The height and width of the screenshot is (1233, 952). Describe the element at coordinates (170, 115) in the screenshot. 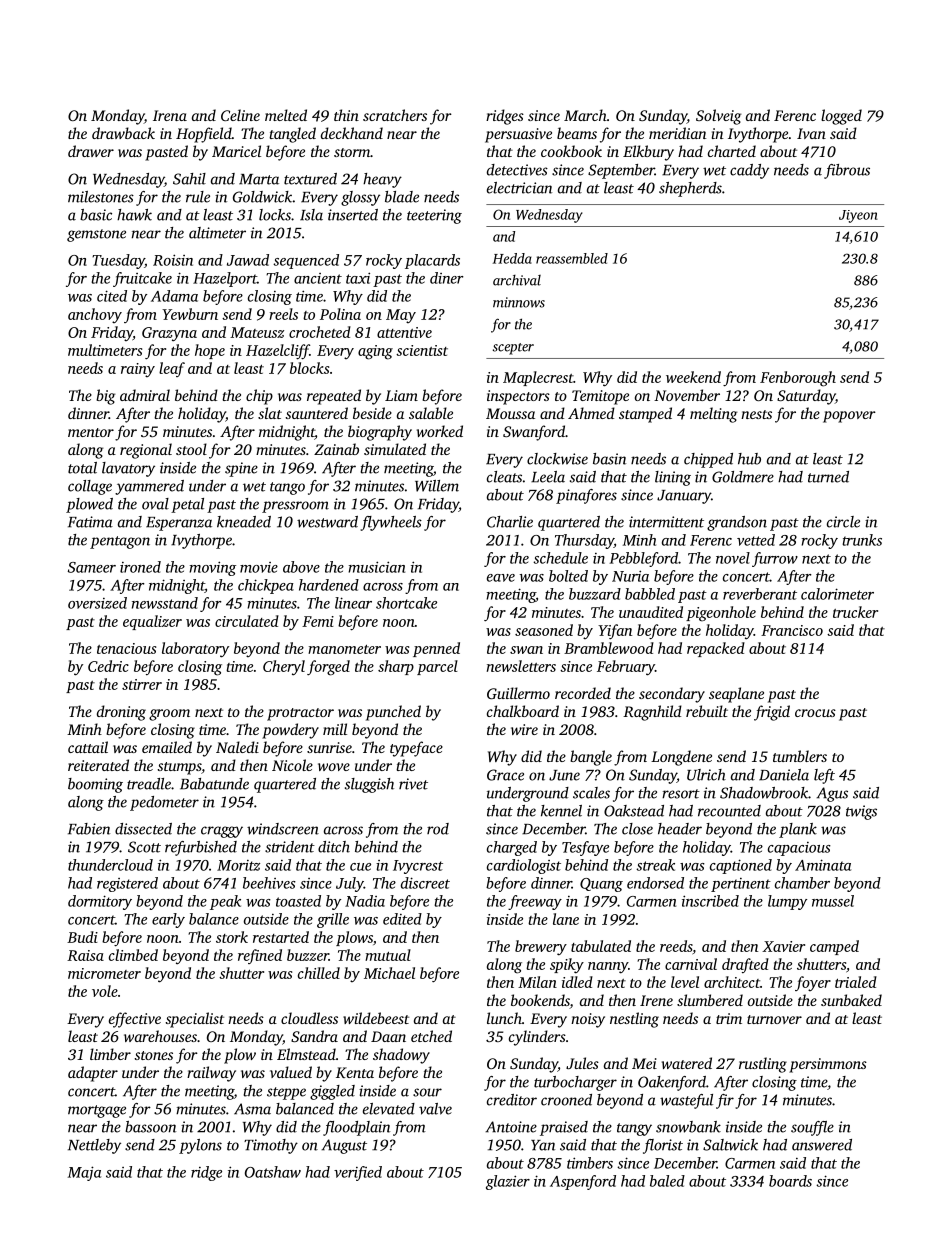

I see `Irena` at that location.
